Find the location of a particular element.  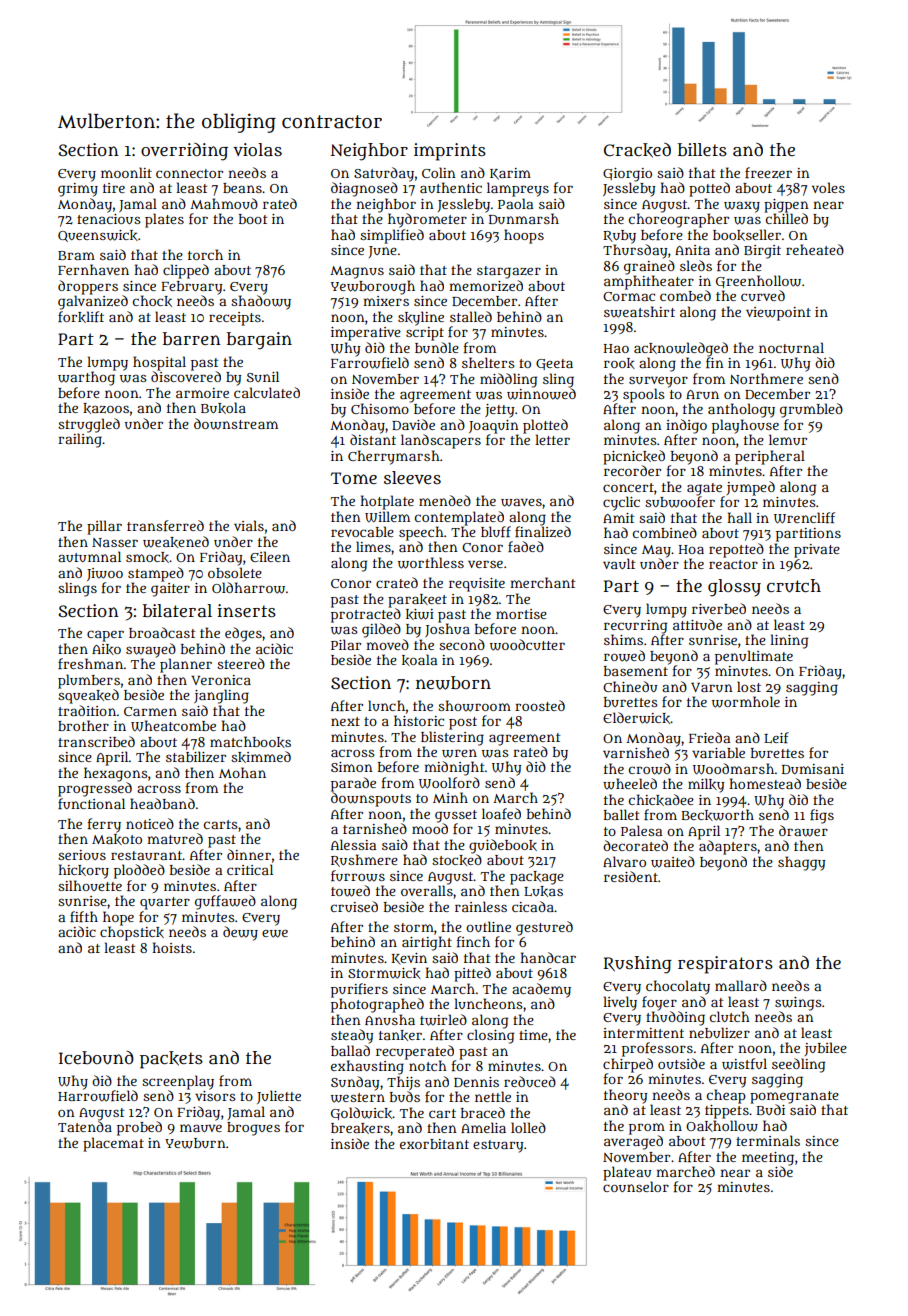

notch is located at coordinates (428, 1065).
